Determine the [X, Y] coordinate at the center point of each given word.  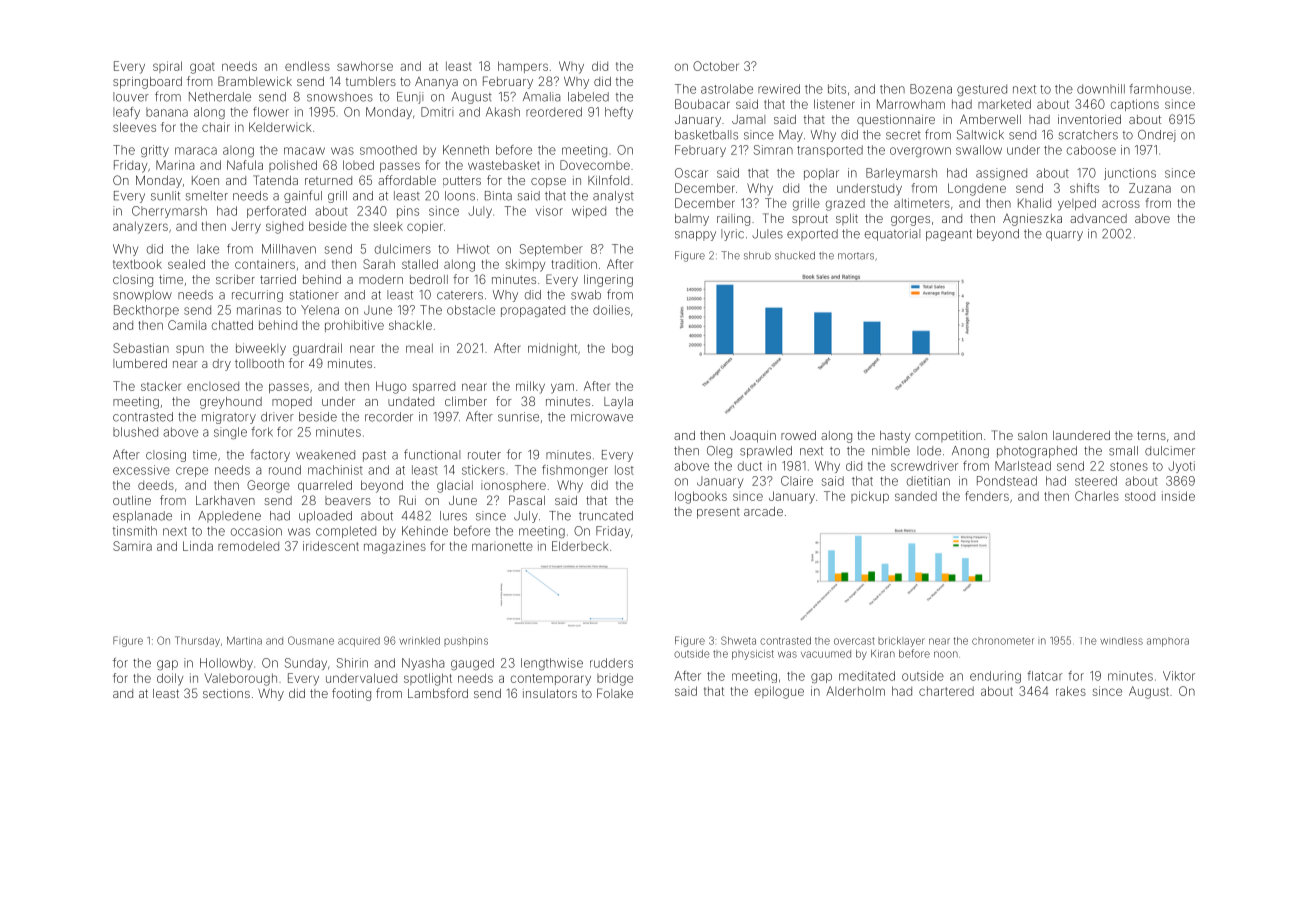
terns [1151, 435]
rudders [611, 663]
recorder [389, 417]
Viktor [1179, 676]
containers [265, 264]
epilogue [779, 692]
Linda [198, 546]
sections [226, 693]
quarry [1064, 236]
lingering [608, 281]
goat [202, 68]
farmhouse [1160, 89]
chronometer [1003, 641]
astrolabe [727, 89]
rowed [798, 435]
